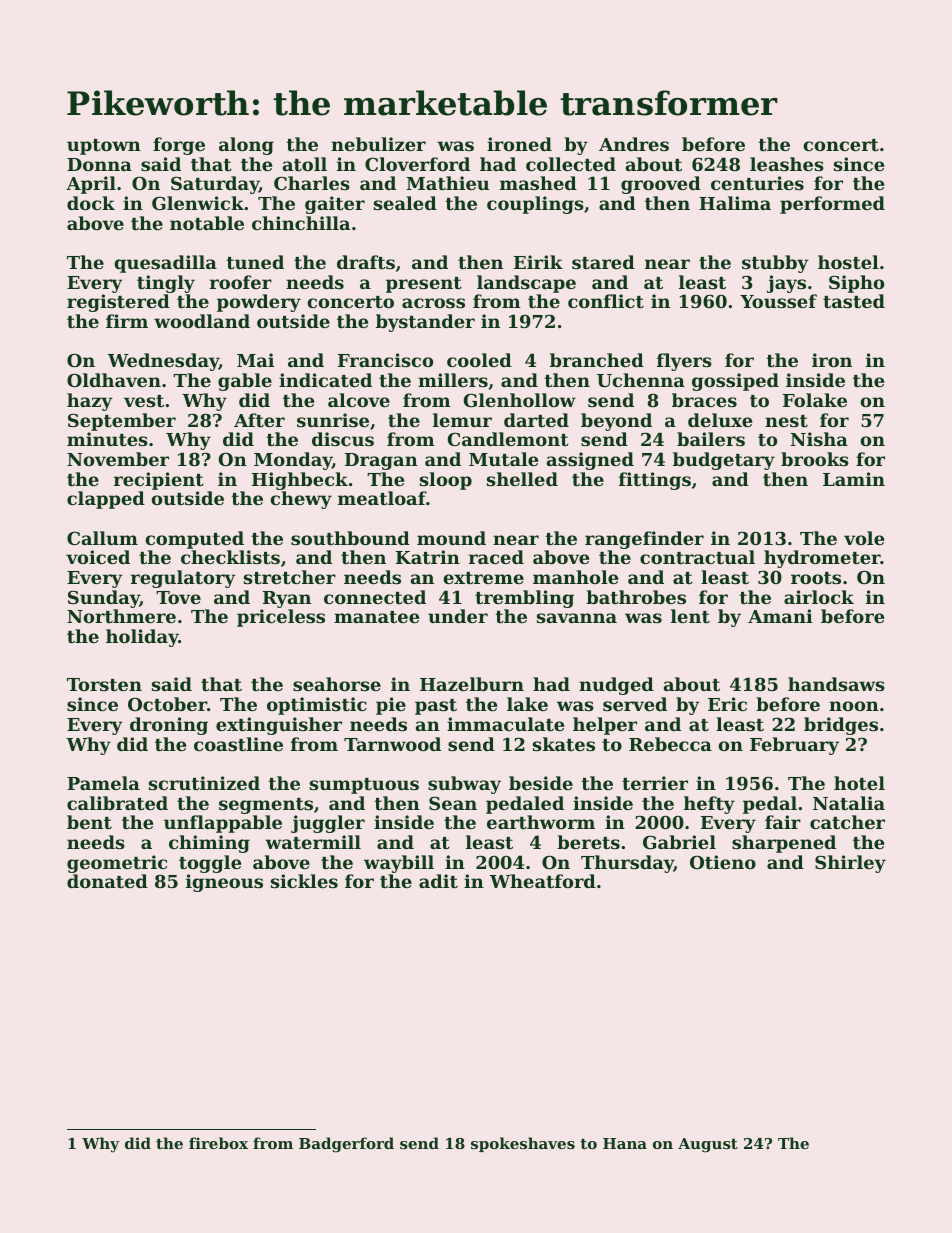 The height and width of the screenshot is (1233, 952). Describe the element at coordinates (571, 164) in the screenshot. I see `collected` at that location.
